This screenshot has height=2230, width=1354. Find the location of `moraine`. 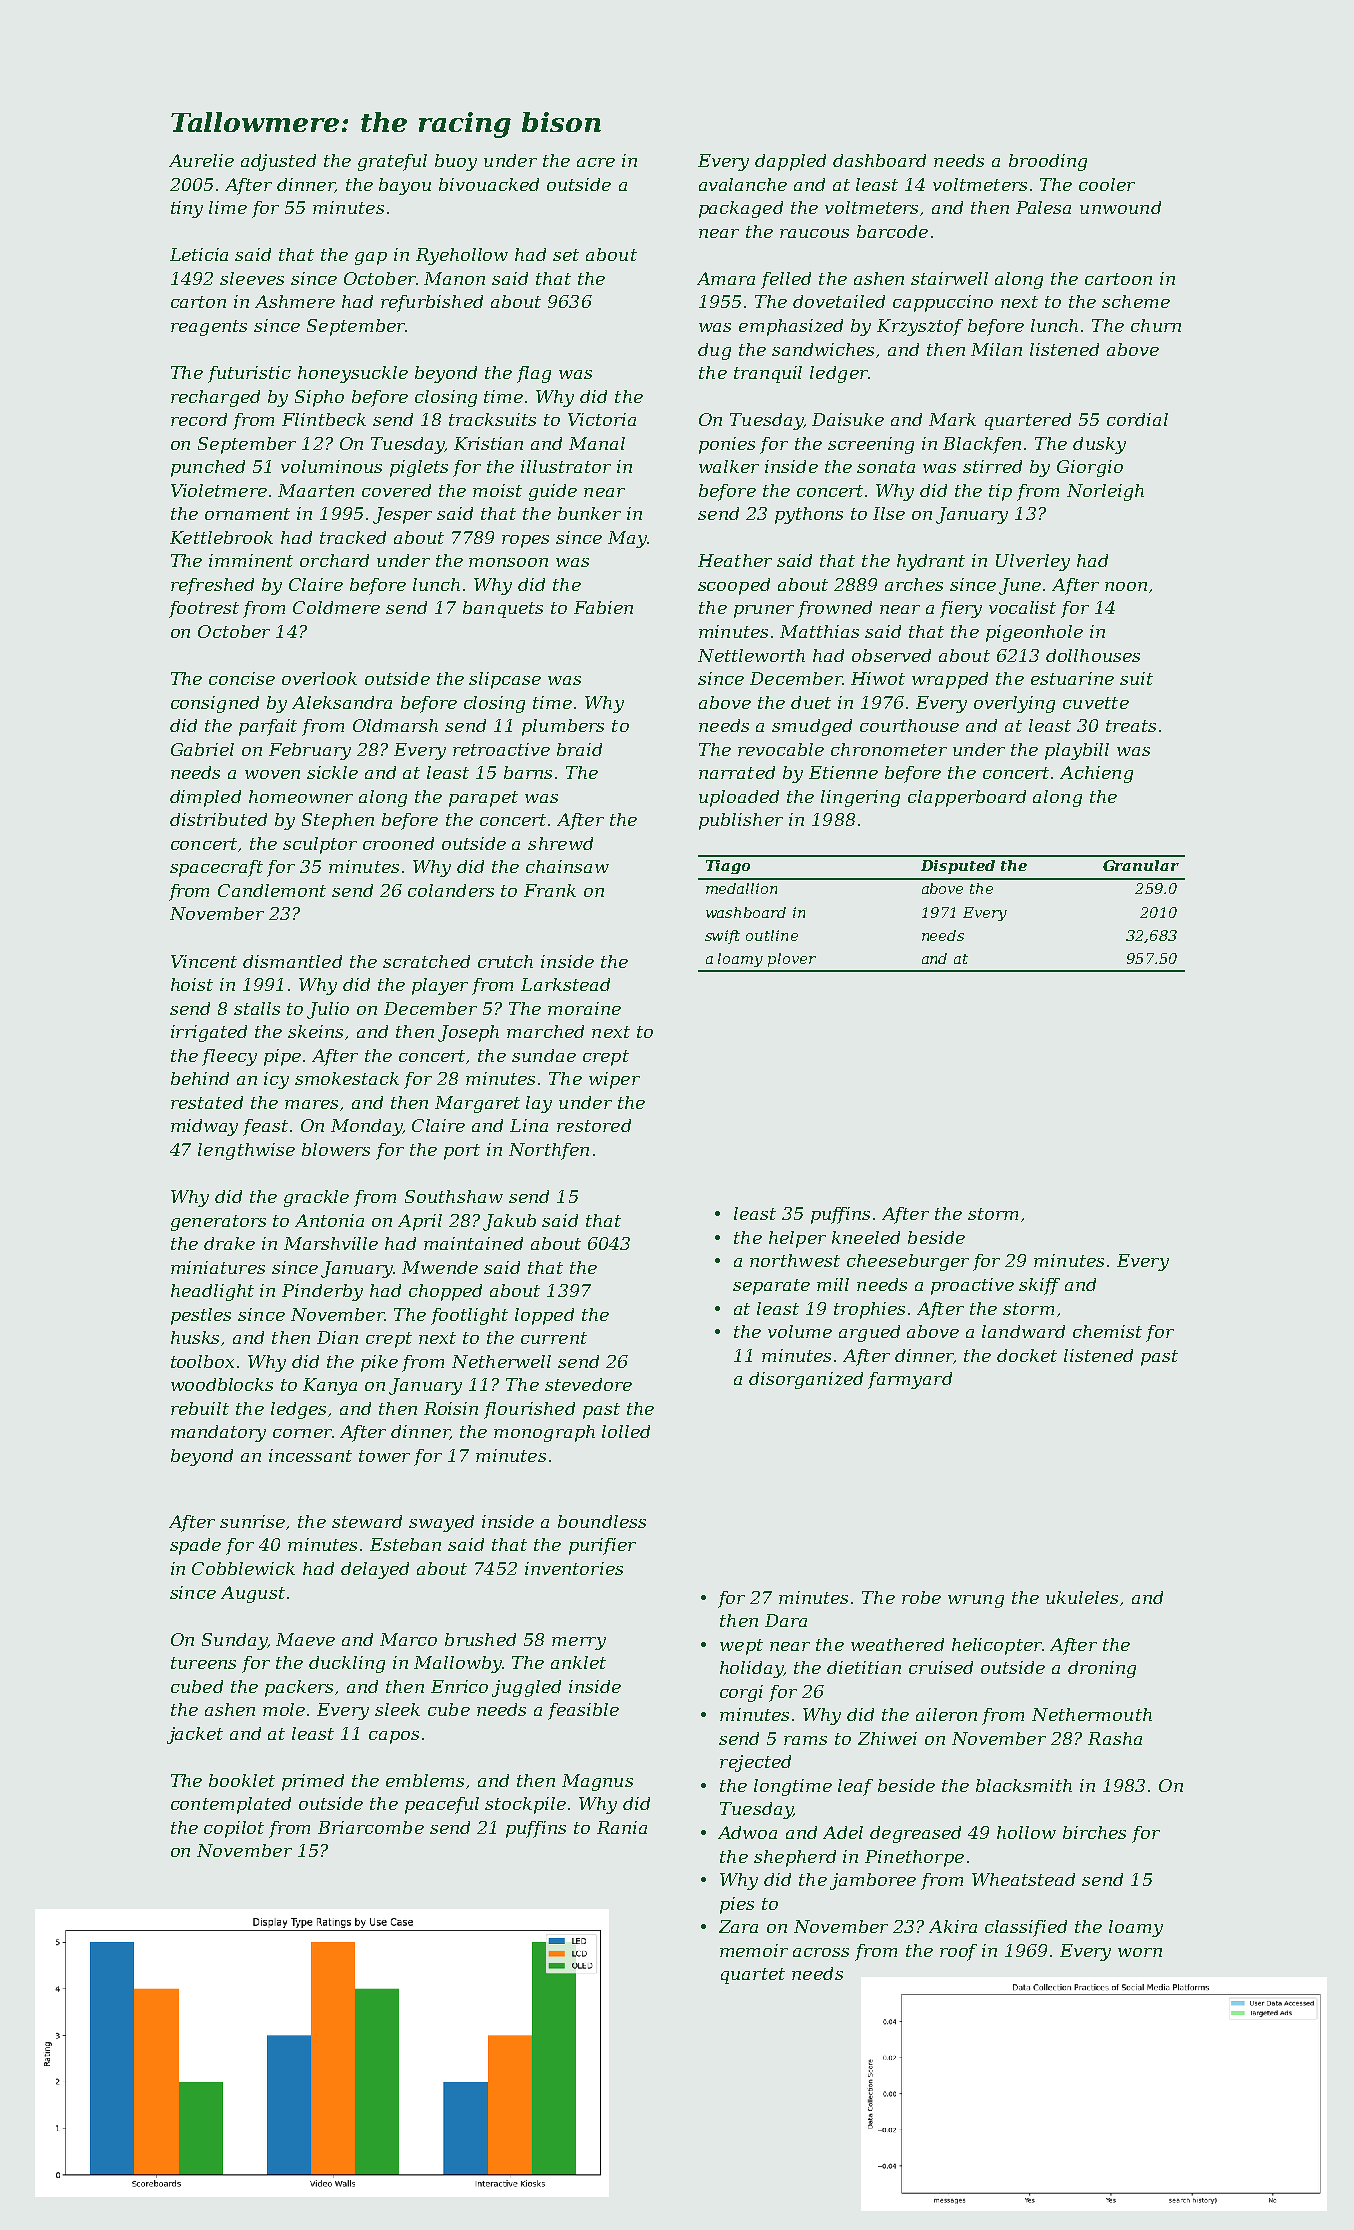

moraine is located at coordinates (584, 1008).
